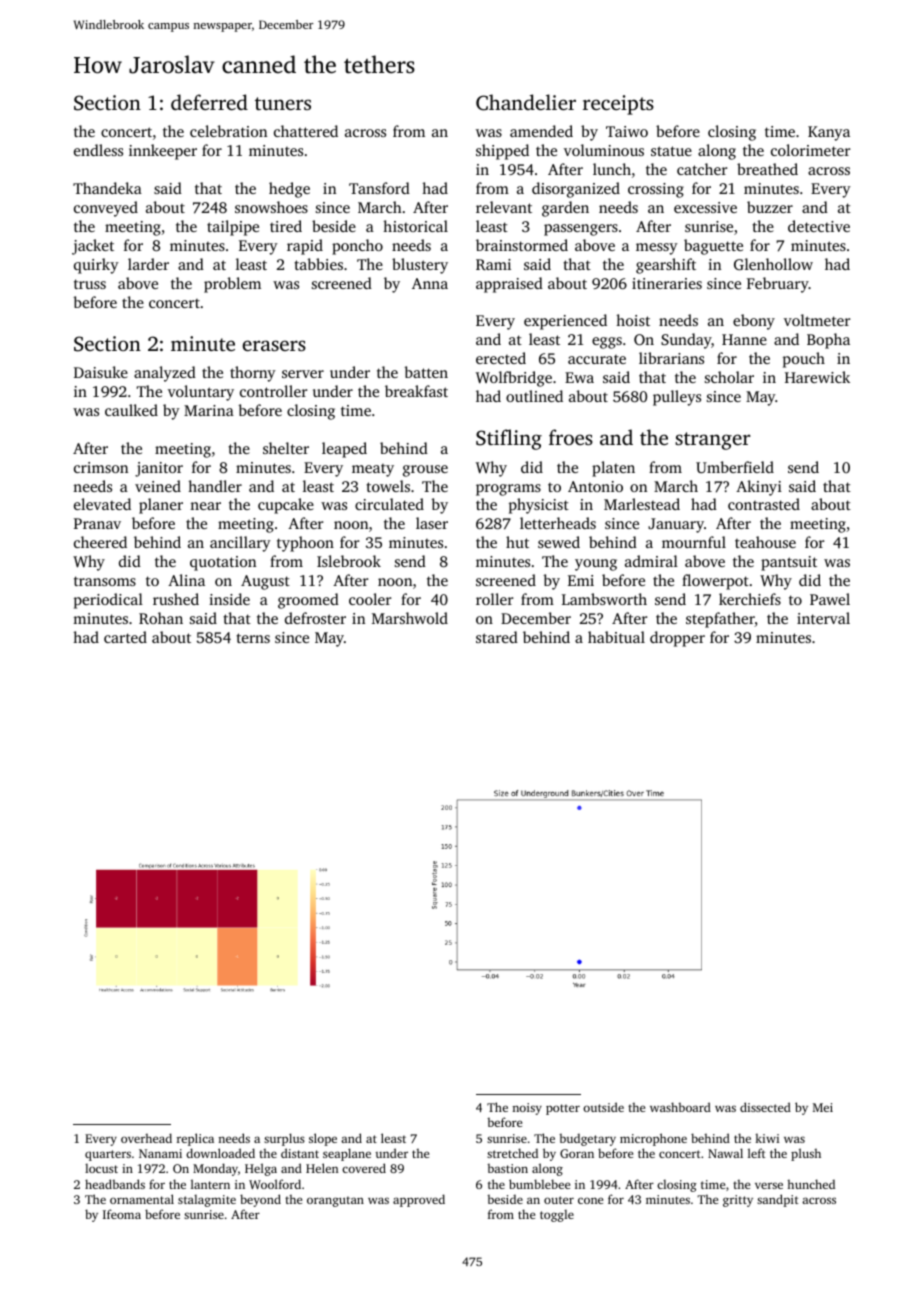 This screenshot has height=1314, width=924. I want to click on grouse, so click(425, 471).
